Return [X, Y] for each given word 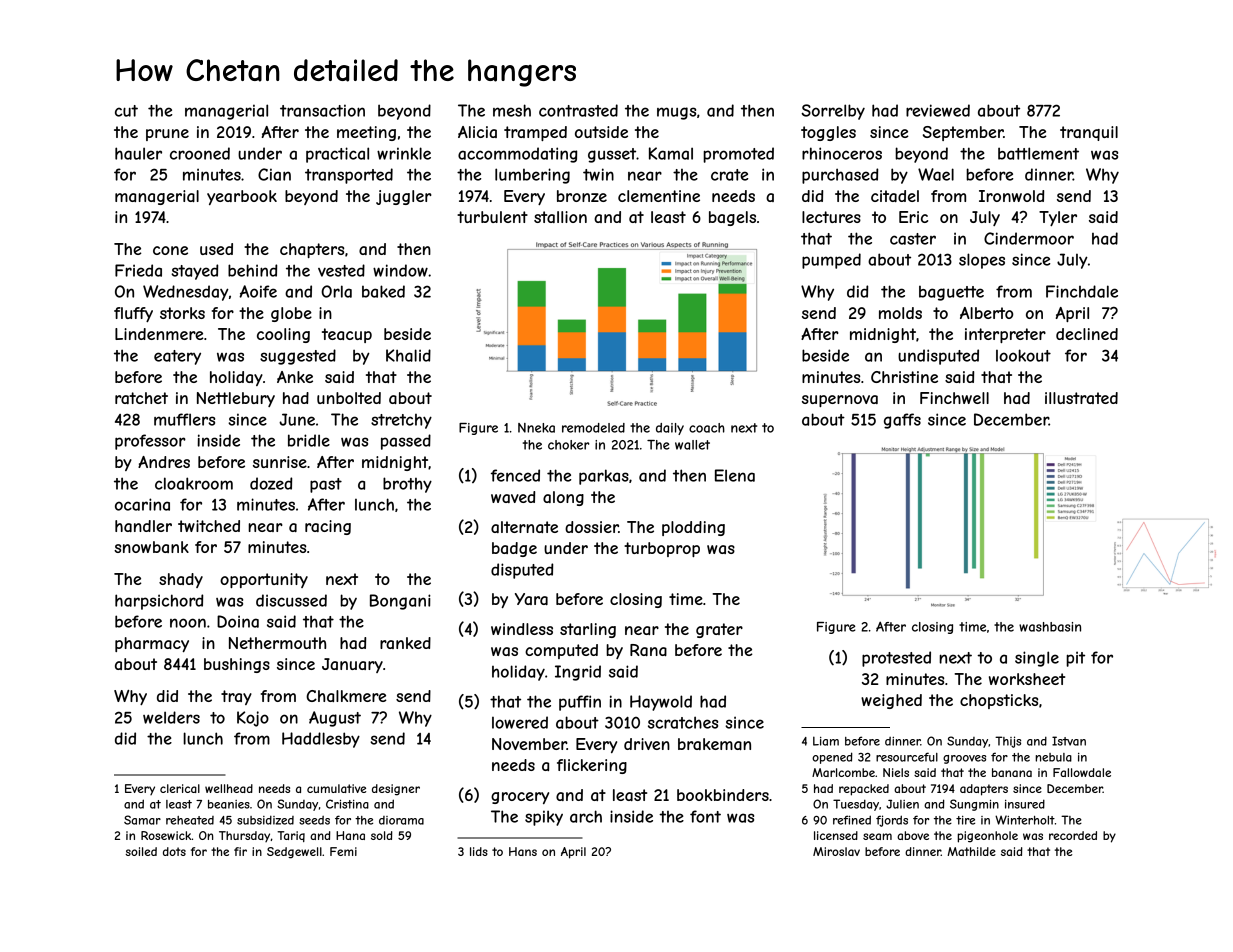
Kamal [671, 153]
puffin [580, 703]
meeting [366, 133]
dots [174, 851]
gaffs [902, 421]
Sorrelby [833, 112]
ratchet [141, 398]
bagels [732, 218]
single [1037, 659]
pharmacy [152, 644]
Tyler [1058, 218]
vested [341, 270]
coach [707, 428]
